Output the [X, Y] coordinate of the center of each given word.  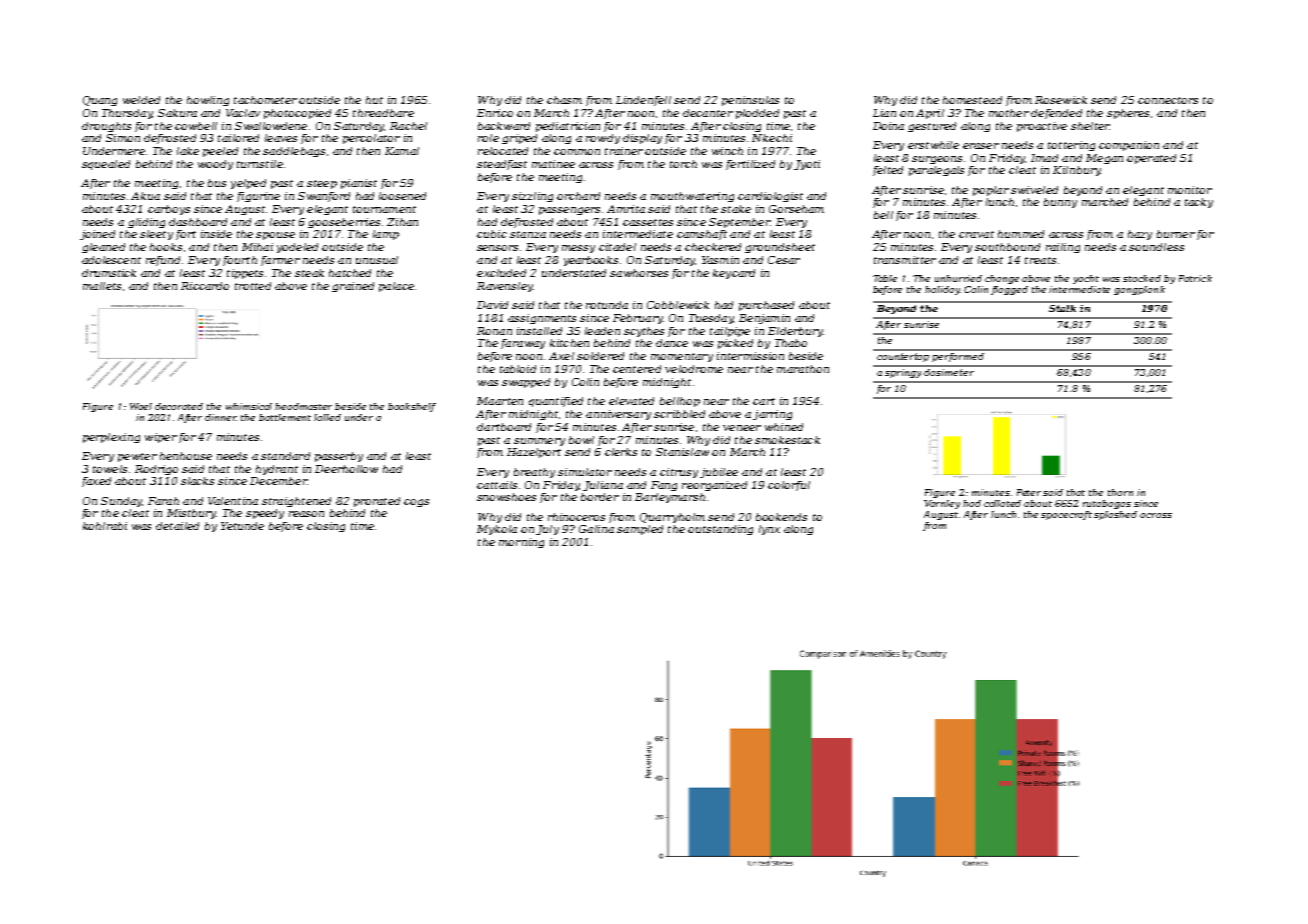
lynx [769, 530]
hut [374, 100]
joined [97, 235]
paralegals [936, 171]
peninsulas [750, 101]
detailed [177, 526]
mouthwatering [692, 197]
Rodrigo [156, 470]
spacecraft [1066, 515]
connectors [1168, 100]
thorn [1120, 492]
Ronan [494, 331]
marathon [803, 369]
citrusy [679, 473]
